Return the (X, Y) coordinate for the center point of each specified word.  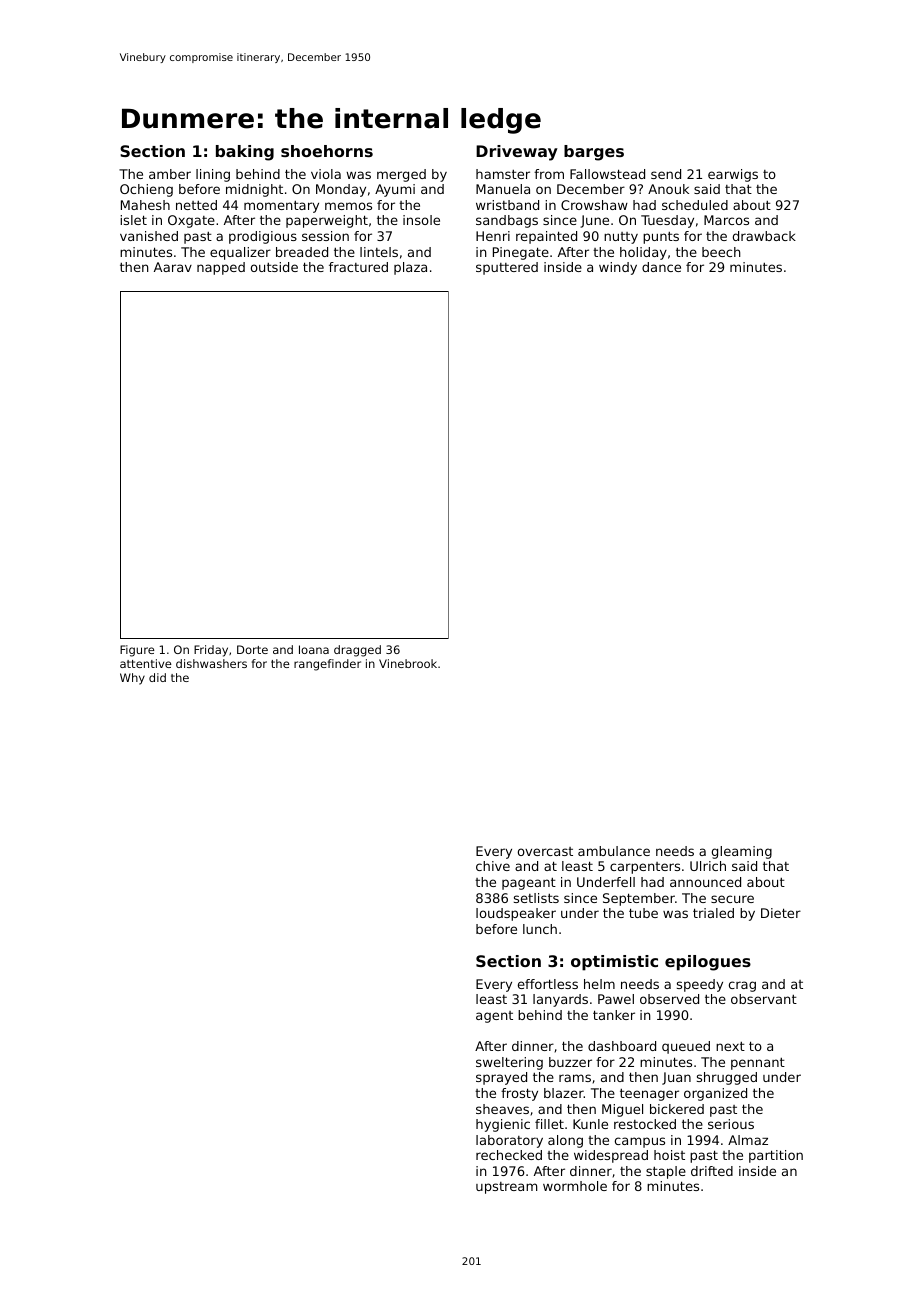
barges (594, 153)
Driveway (517, 153)
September (639, 899)
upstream (506, 1188)
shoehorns (327, 151)
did (157, 677)
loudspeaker (516, 914)
